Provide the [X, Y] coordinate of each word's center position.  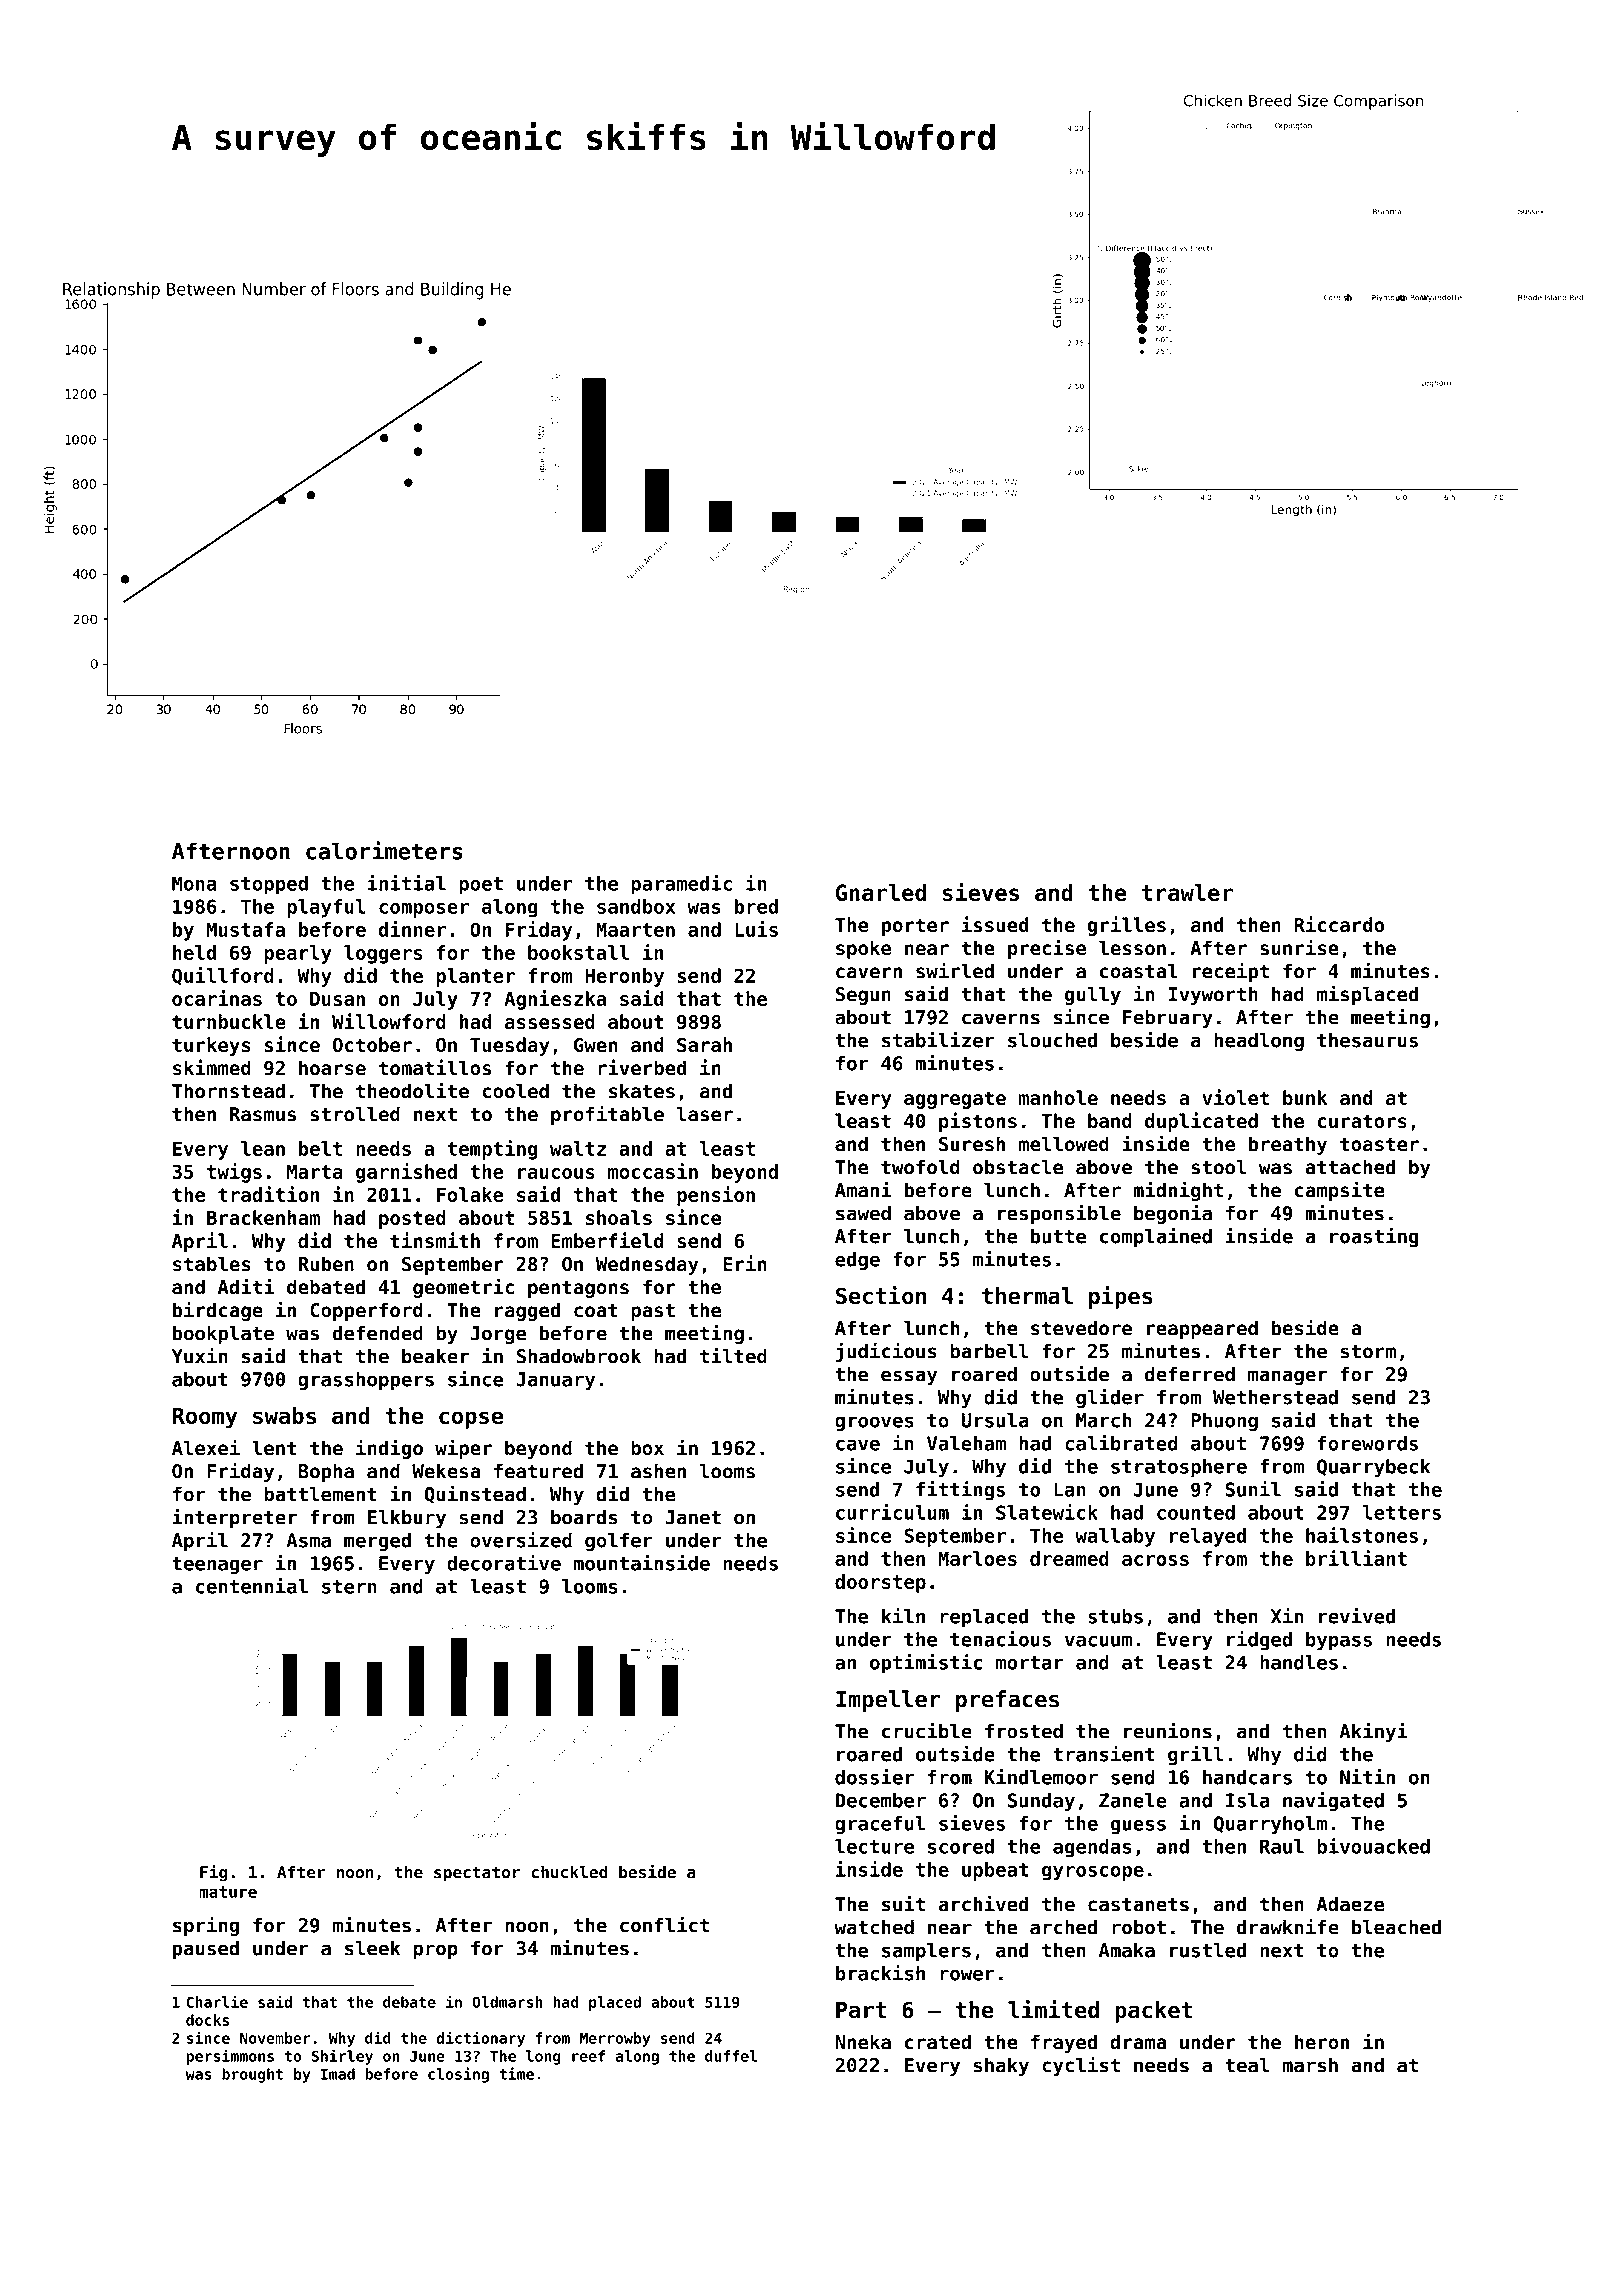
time [516, 2073]
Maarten [635, 929]
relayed [1208, 1537]
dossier [874, 1777]
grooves [874, 1424]
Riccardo [1339, 924]
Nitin [1367, 1777]
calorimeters [384, 850]
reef [588, 2056]
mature [228, 1892]
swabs [284, 1415]
